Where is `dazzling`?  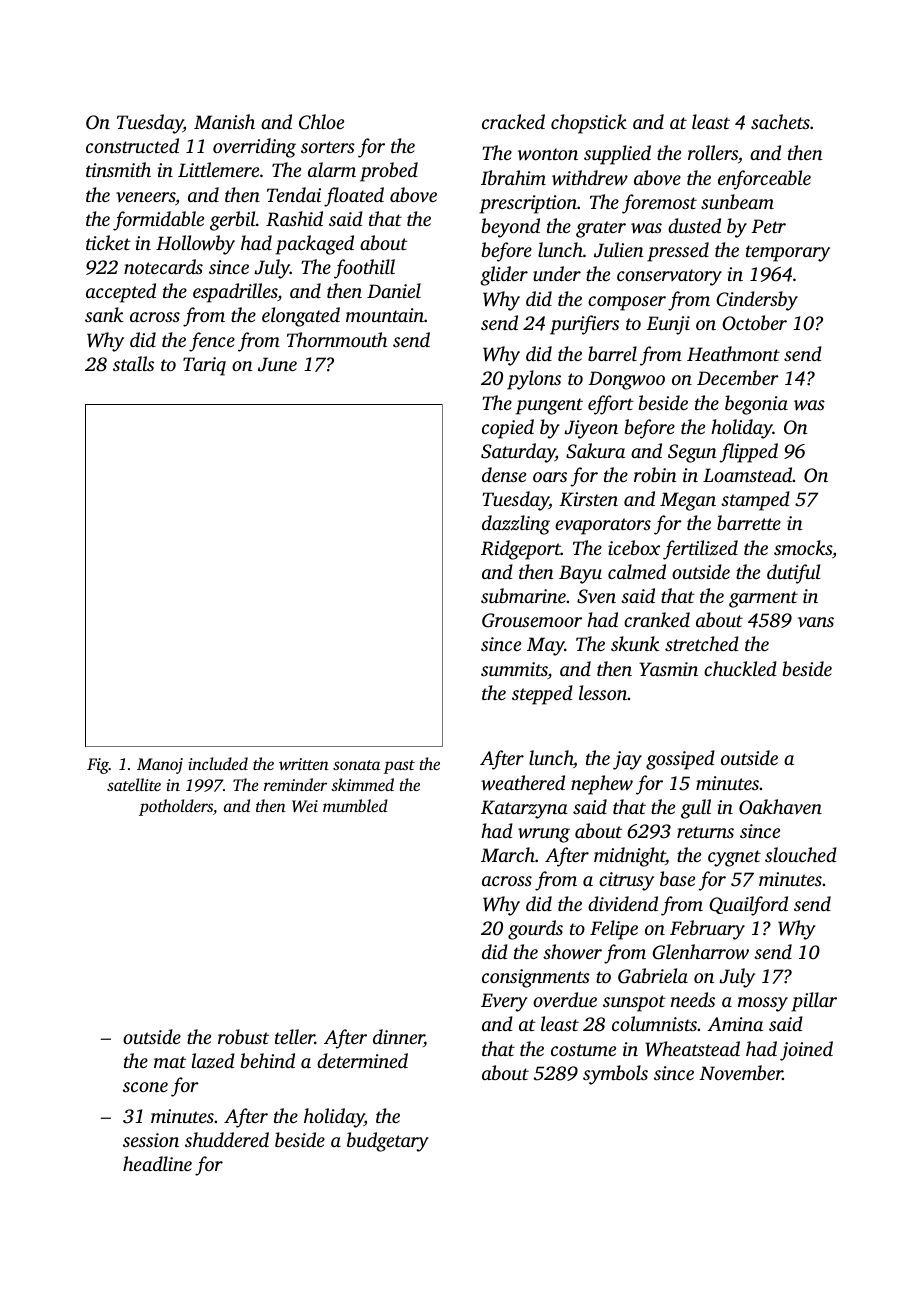
dazzling is located at coordinates (516, 525).
